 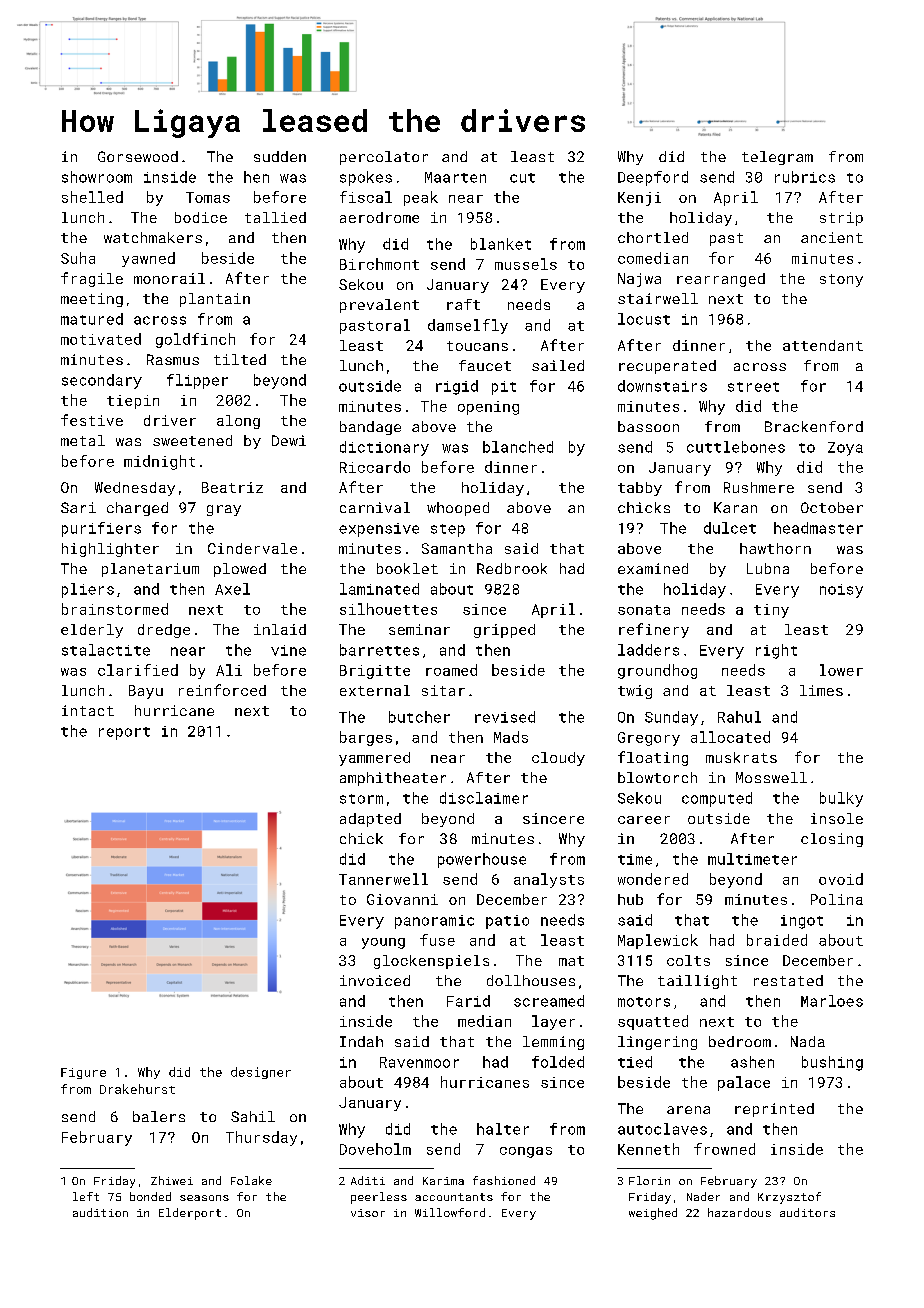 I want to click on ancient, so click(x=832, y=237).
